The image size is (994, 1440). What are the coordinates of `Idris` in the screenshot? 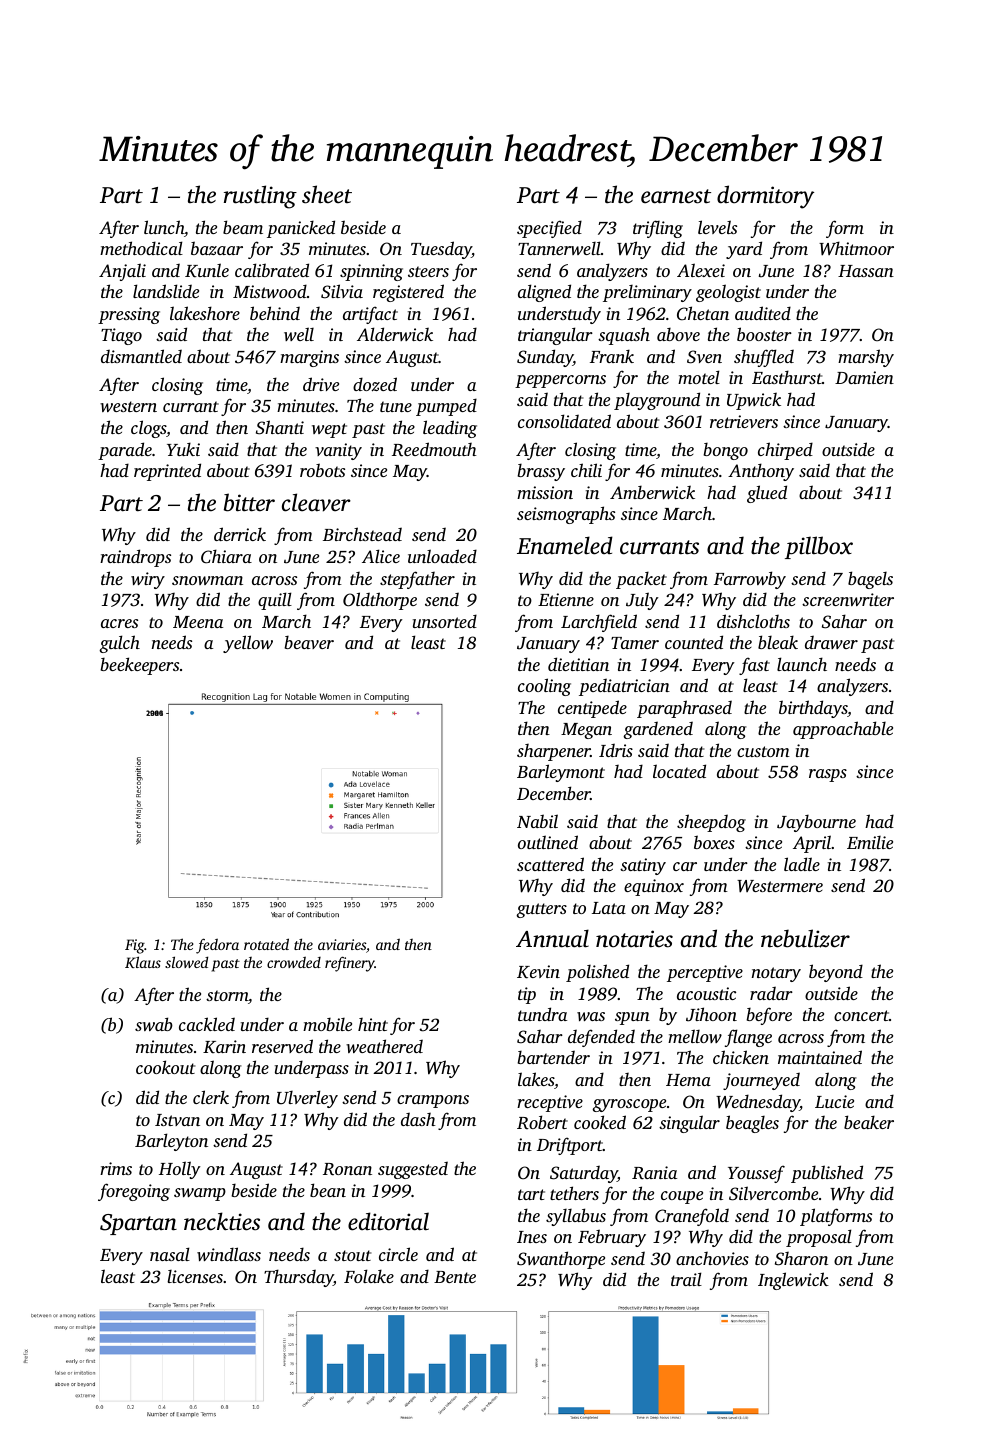 It's located at (616, 750).
